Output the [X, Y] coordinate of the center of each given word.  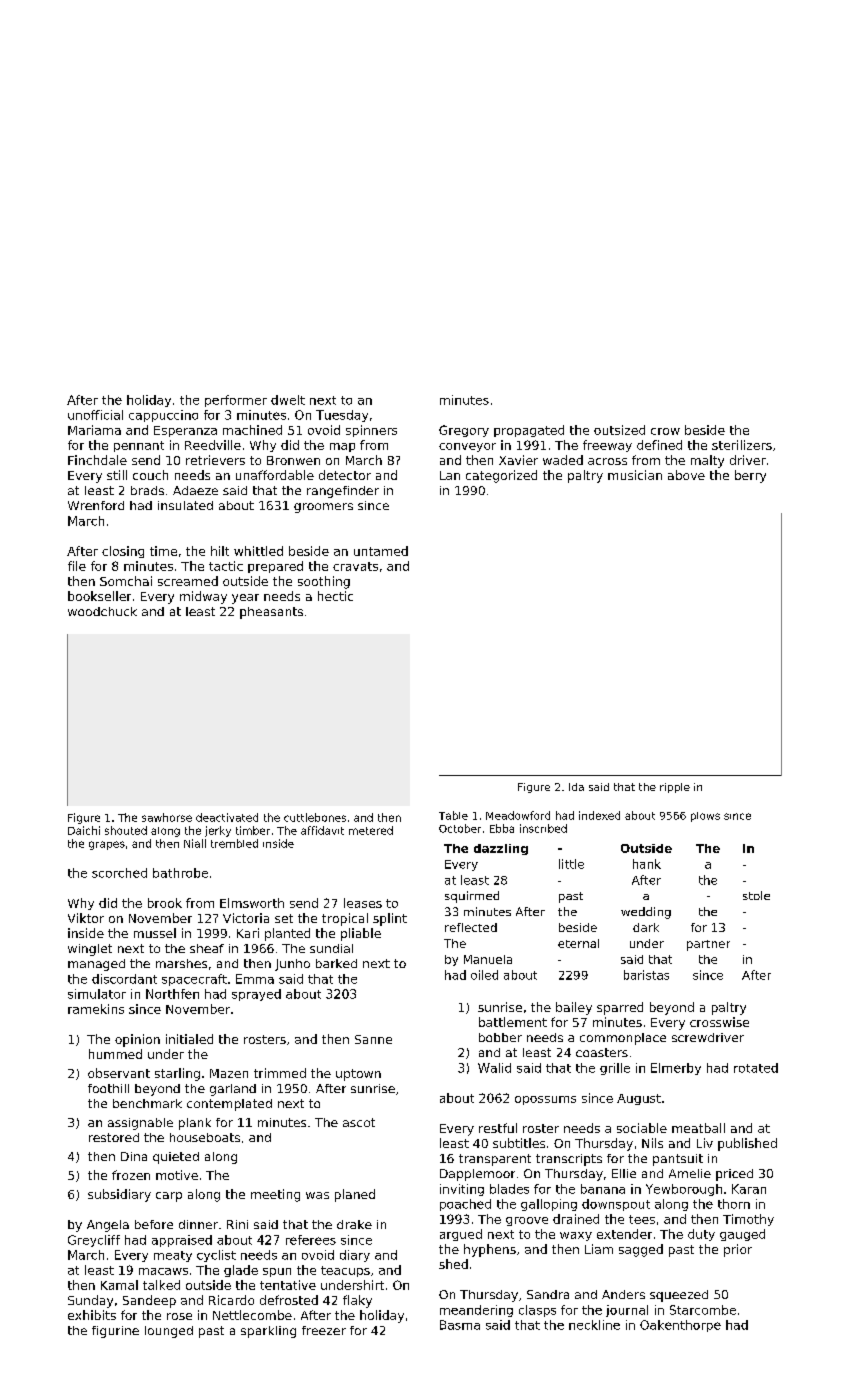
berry [750, 476]
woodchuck [102, 611]
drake [354, 1224]
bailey [574, 1008]
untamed [381, 551]
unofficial [95, 415]
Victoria [246, 918]
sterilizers [742, 445]
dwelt [288, 400]
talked [161, 1285]
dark [646, 927]
